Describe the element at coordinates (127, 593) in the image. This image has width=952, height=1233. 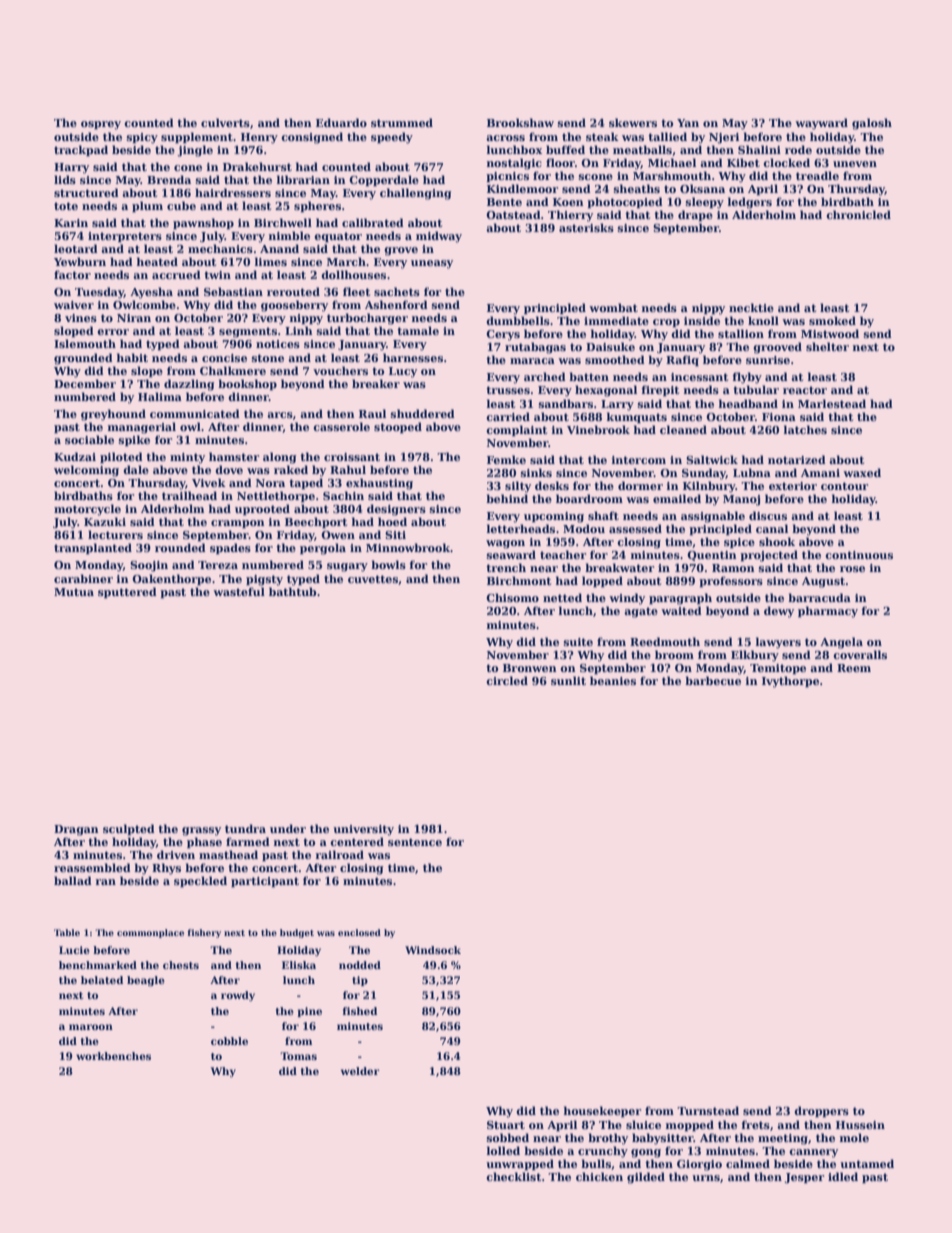
I see `sputtered` at that location.
